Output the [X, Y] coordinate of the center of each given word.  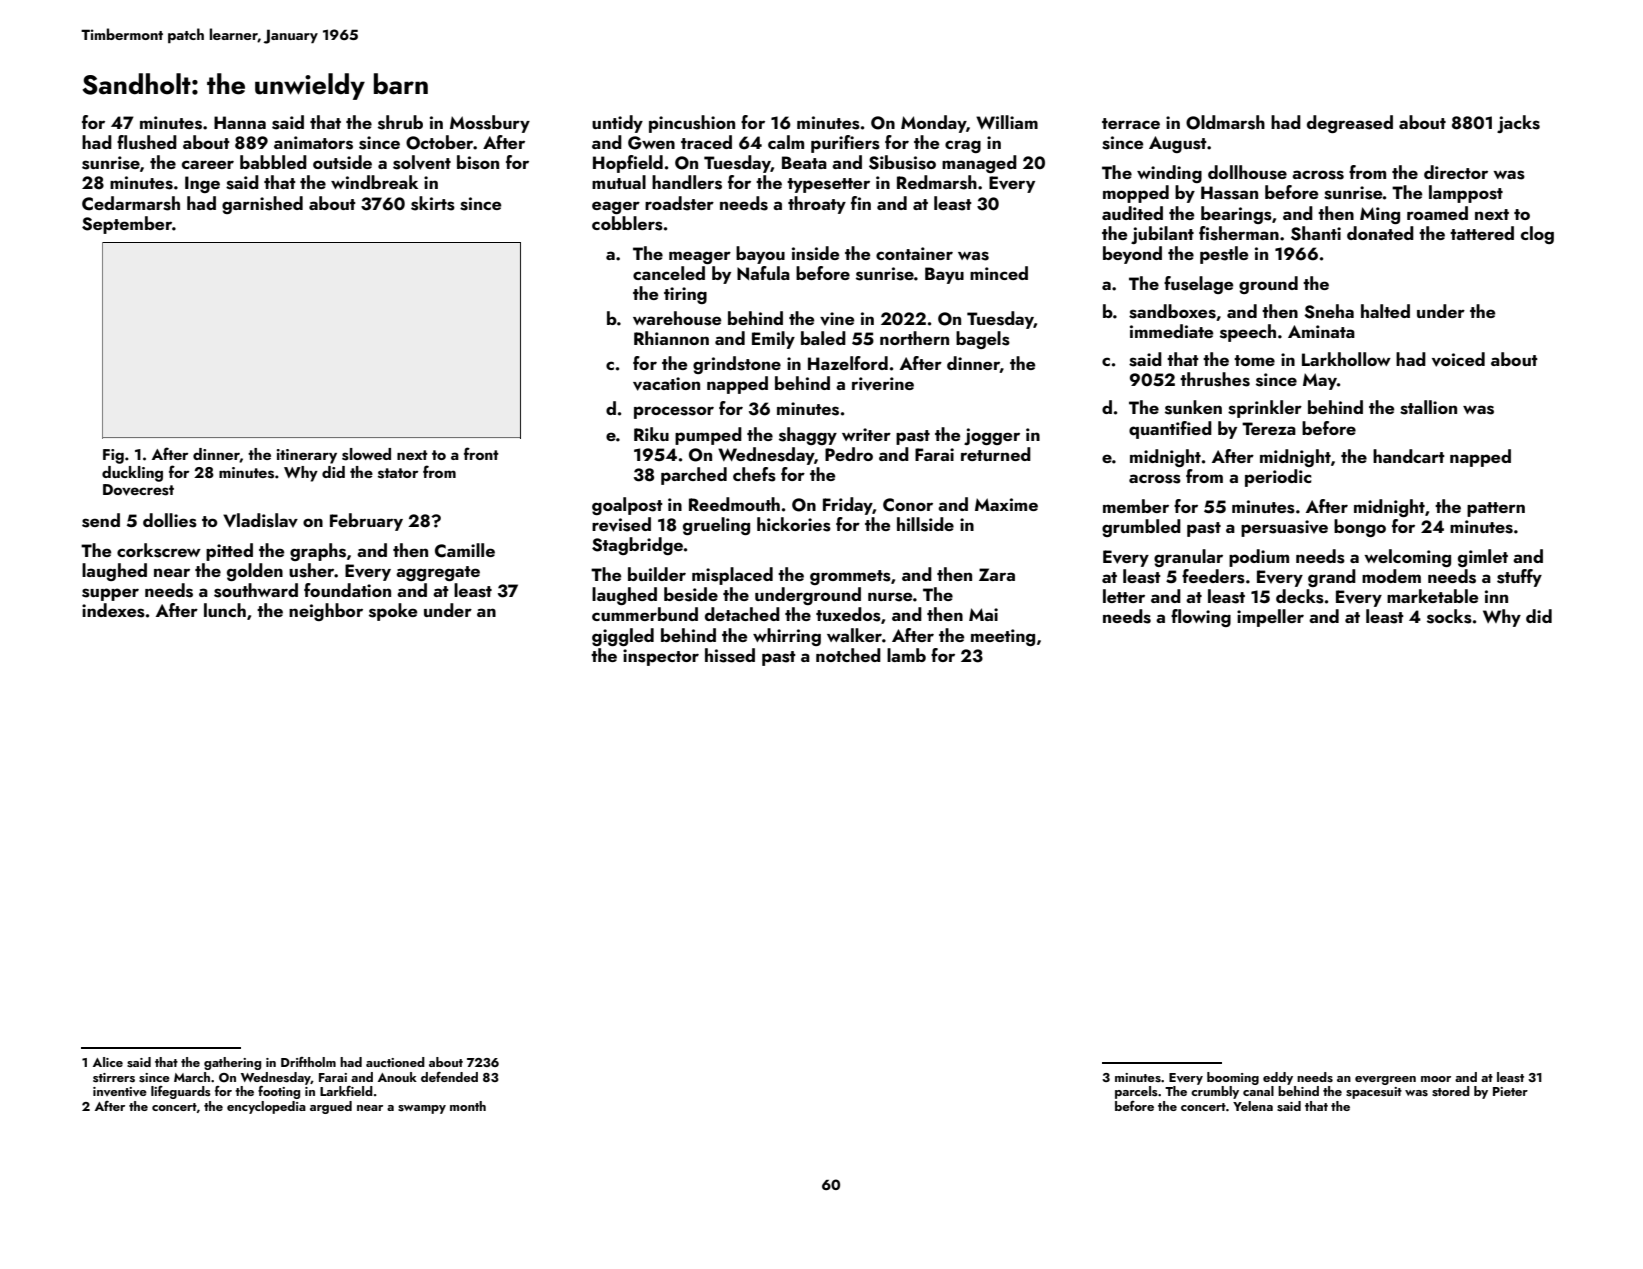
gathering [232, 1063]
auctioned [395, 1062]
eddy [1278, 1078]
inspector [661, 657]
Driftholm [308, 1062]
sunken [1193, 407]
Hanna [240, 122]
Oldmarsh [1225, 122]
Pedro [849, 454]
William [1007, 122]
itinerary [307, 456]
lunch [225, 610]
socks [1449, 616]
